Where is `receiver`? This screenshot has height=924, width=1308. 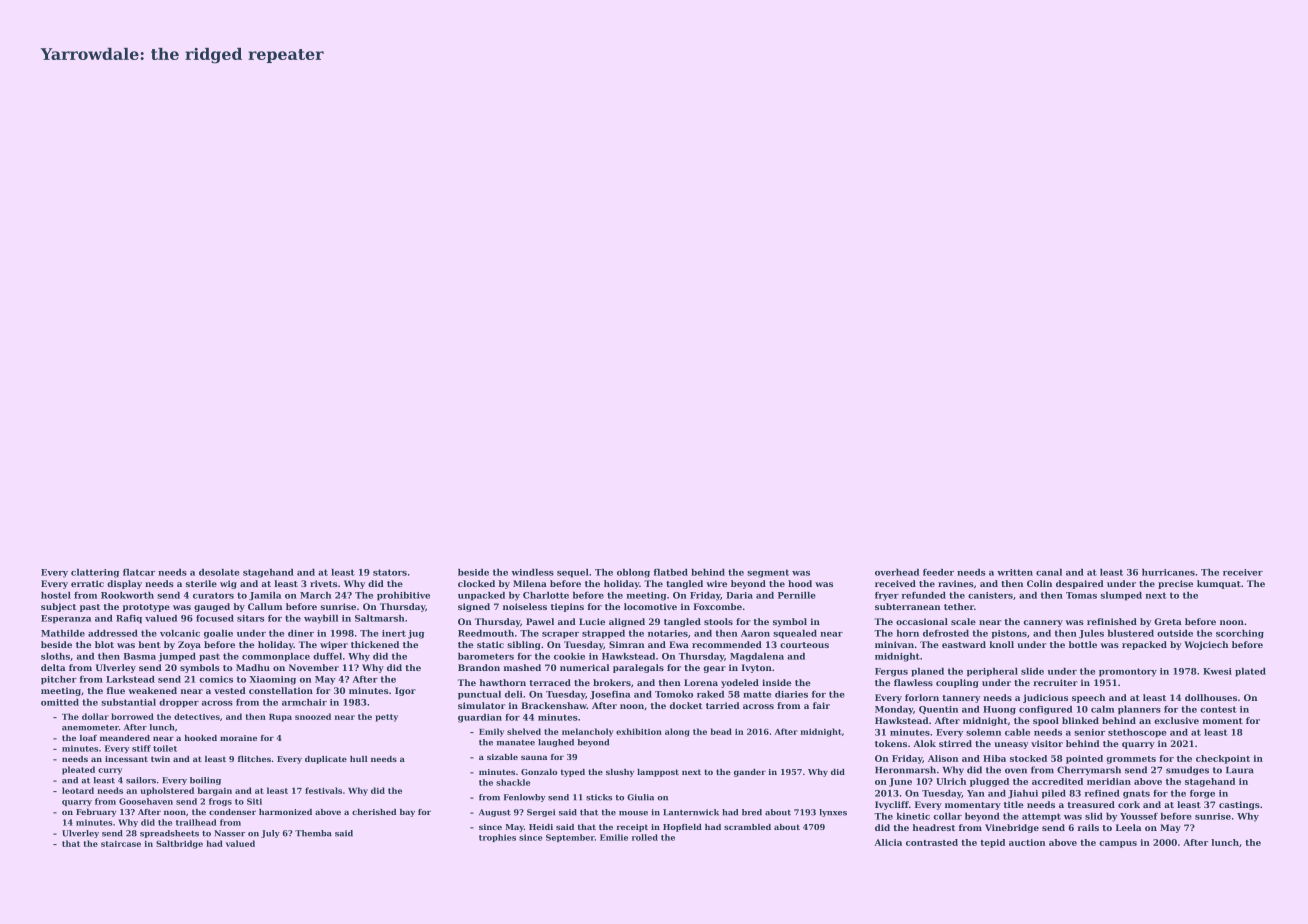 receiver is located at coordinates (1243, 572).
